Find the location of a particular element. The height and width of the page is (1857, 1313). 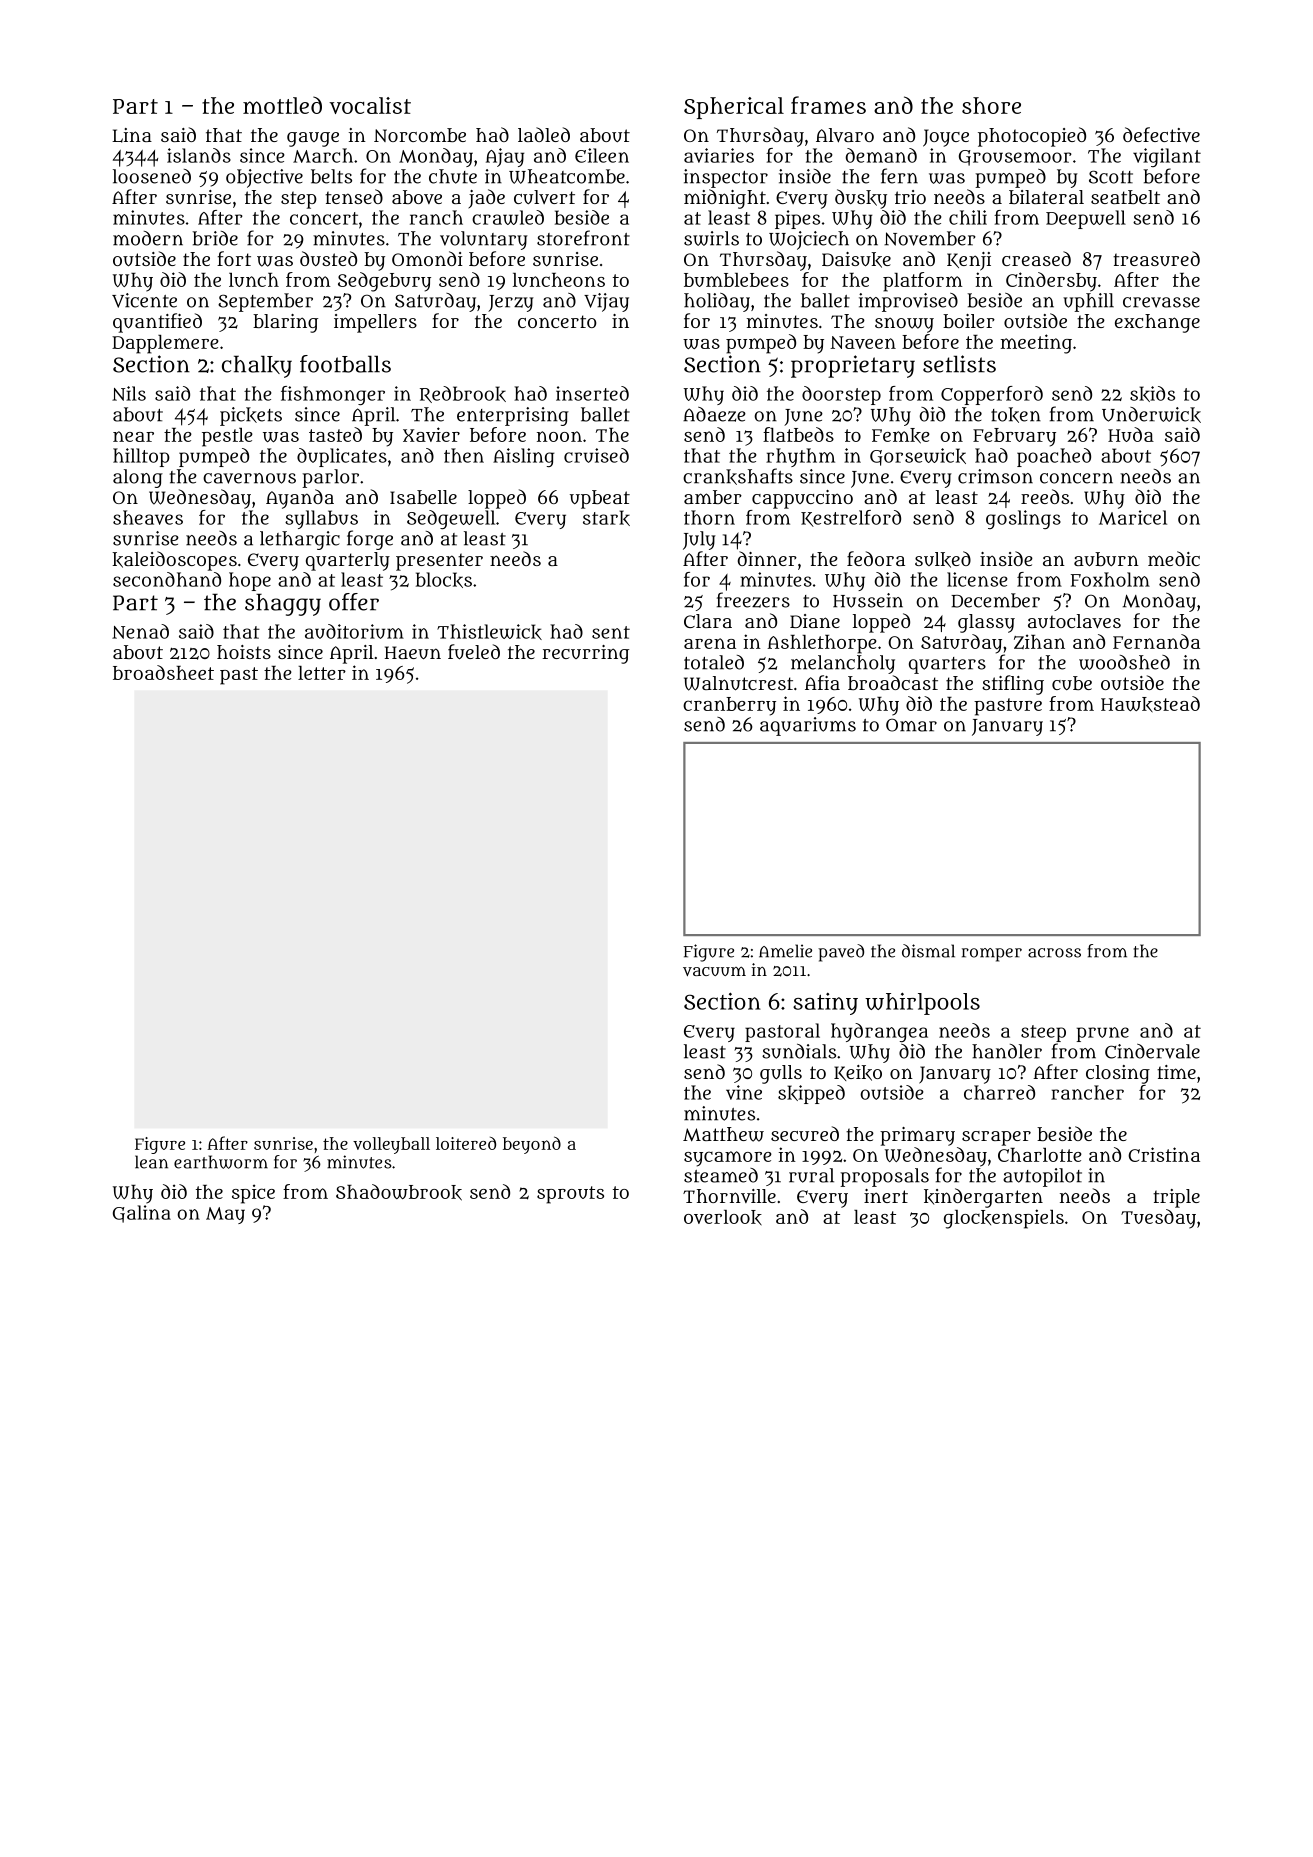

Hawkstead is located at coordinates (1150, 704).
